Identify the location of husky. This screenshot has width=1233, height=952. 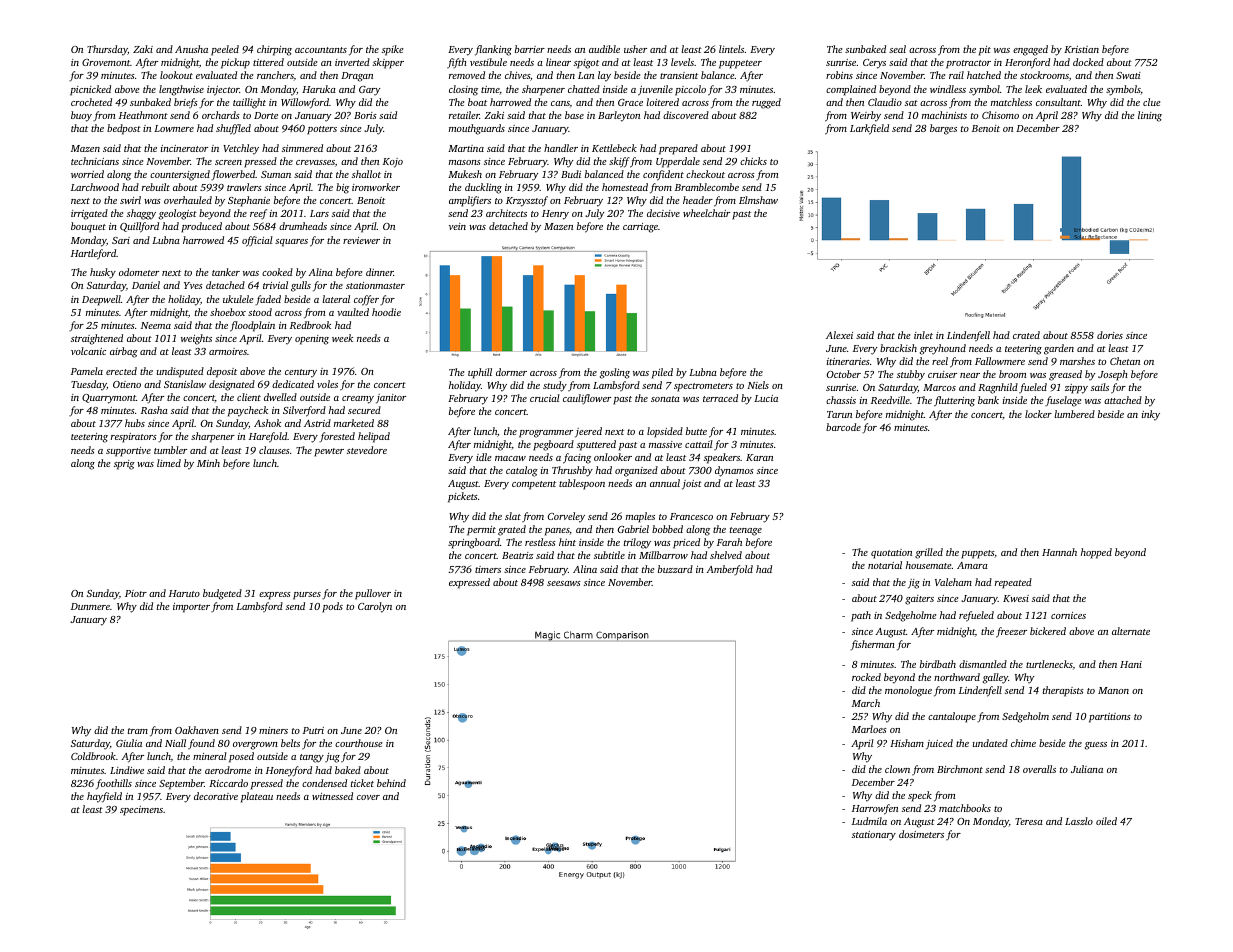
(103, 273).
